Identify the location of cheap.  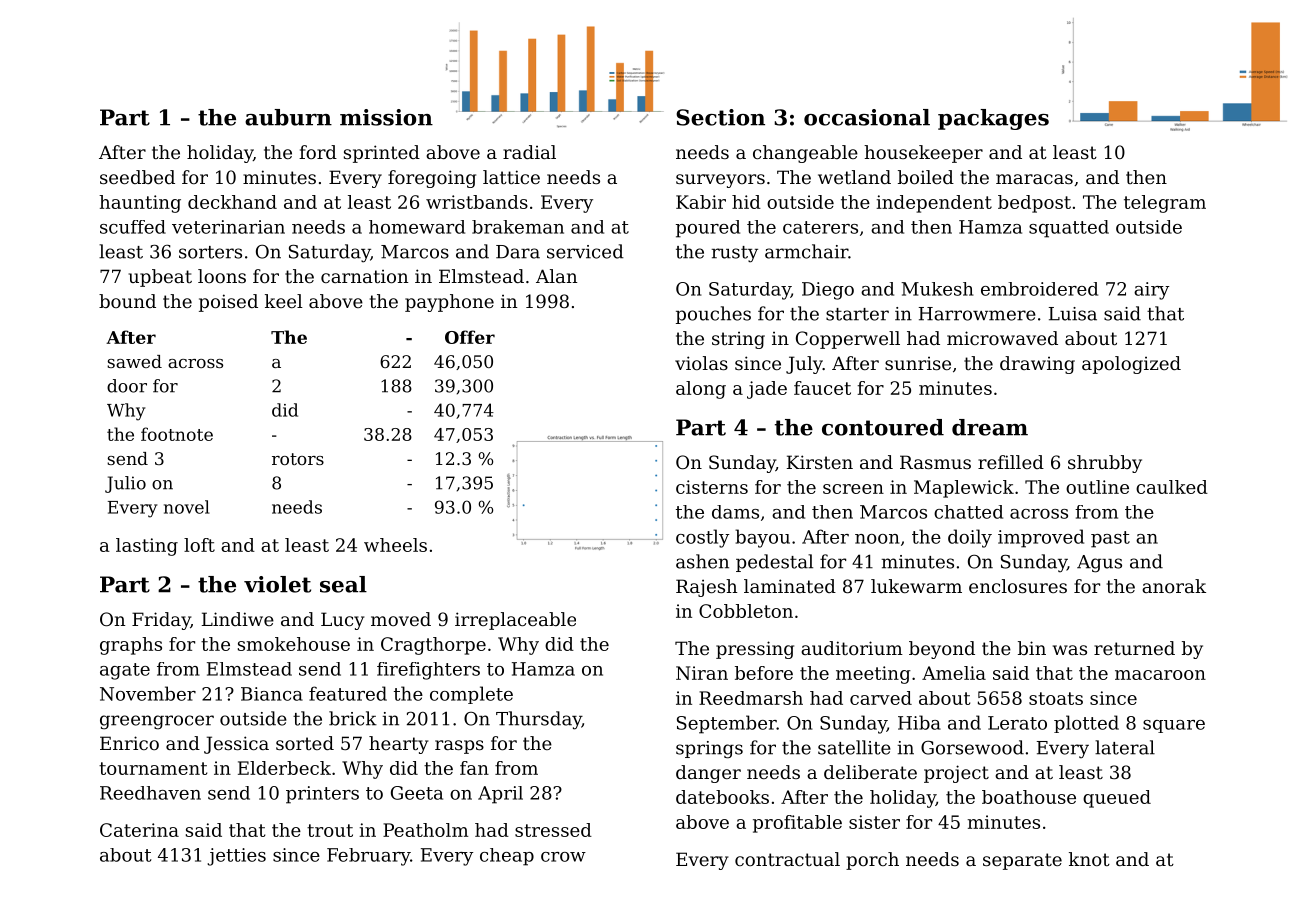
(507, 857).
